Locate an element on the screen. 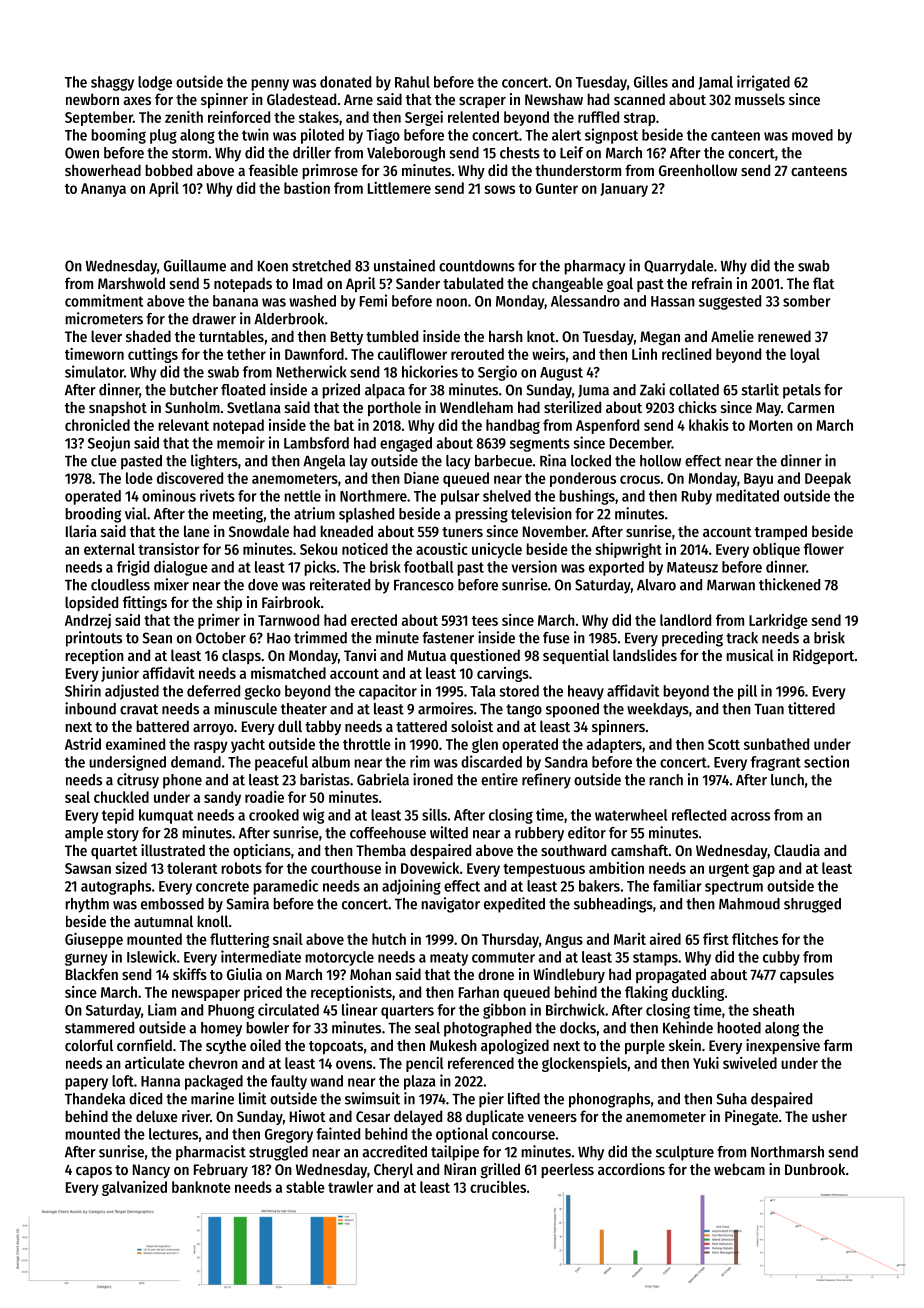 This screenshot has height=1308, width=924. external is located at coordinates (109, 549).
